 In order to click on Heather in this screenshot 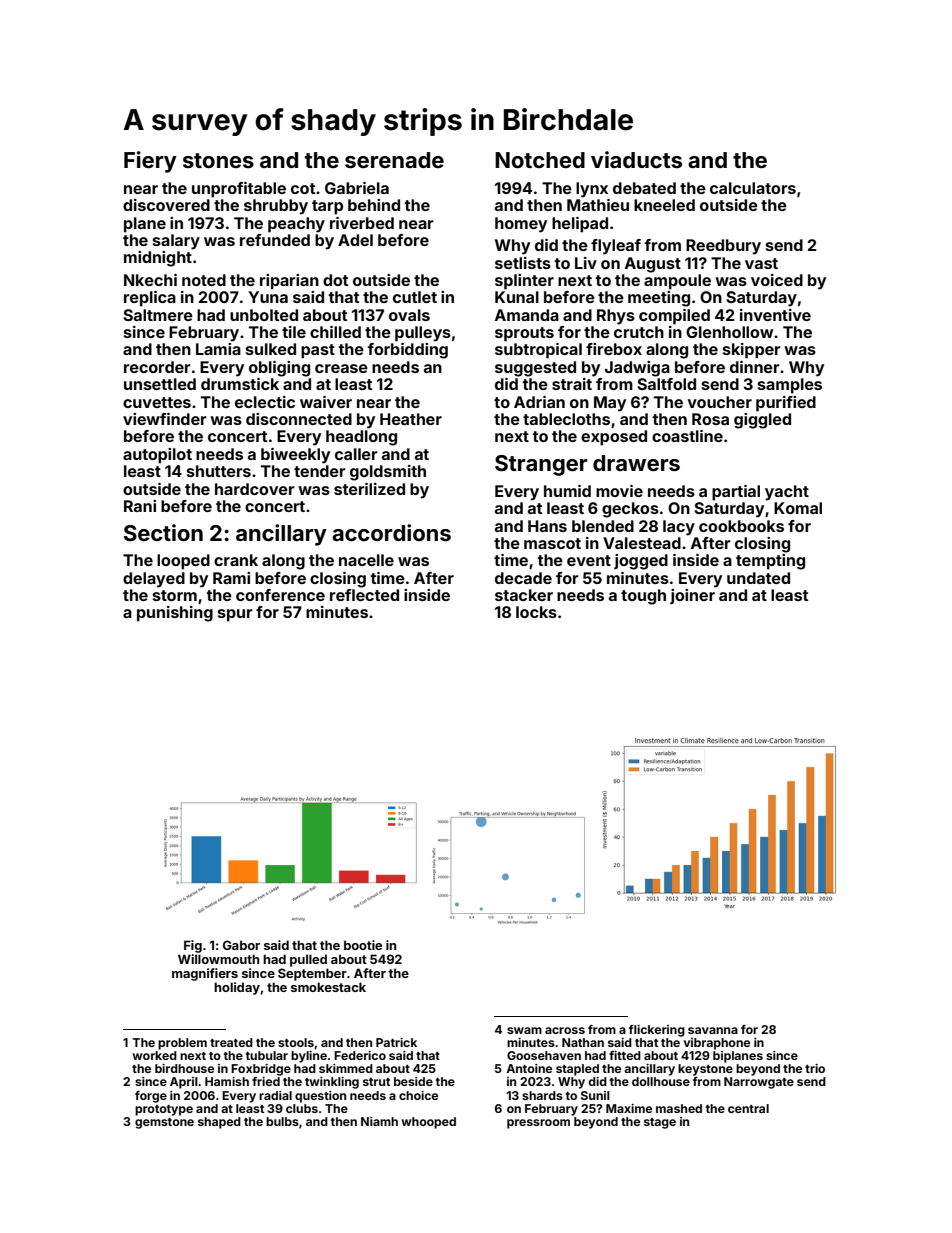, I will do `click(411, 419)`.
